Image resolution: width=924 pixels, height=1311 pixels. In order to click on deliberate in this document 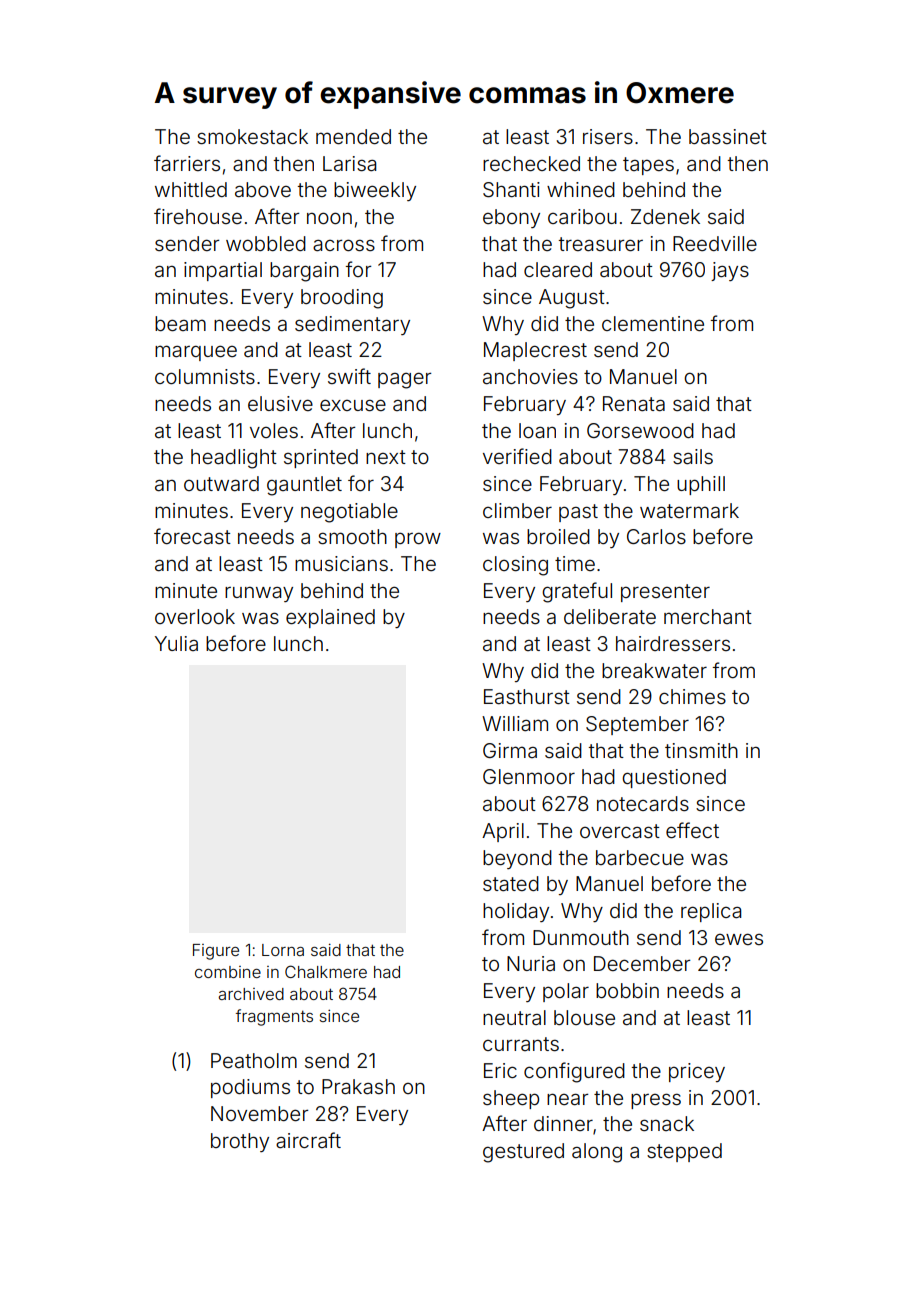, I will do `click(610, 616)`.
